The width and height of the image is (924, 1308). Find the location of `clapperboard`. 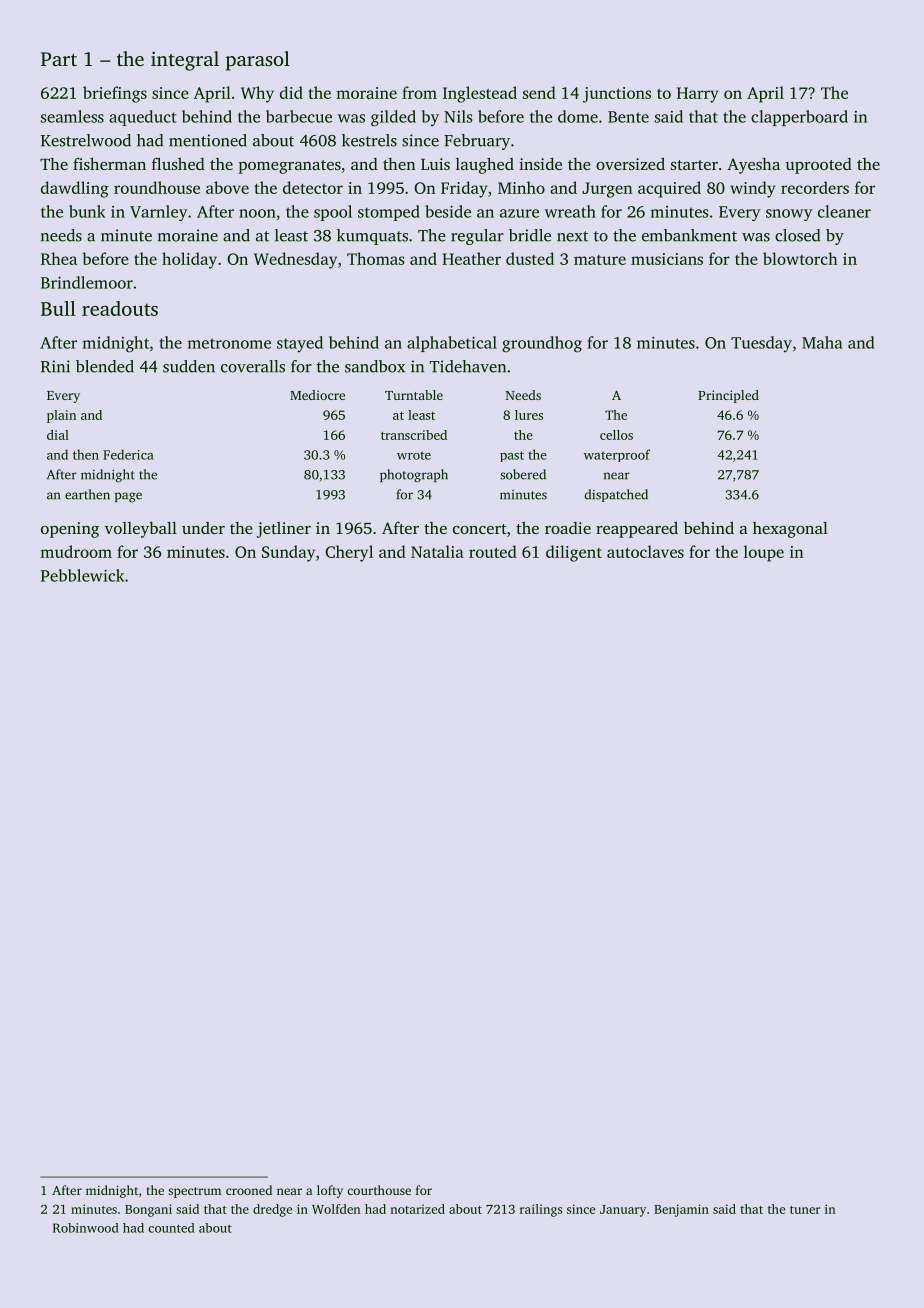

clapperboard is located at coordinates (799, 118).
